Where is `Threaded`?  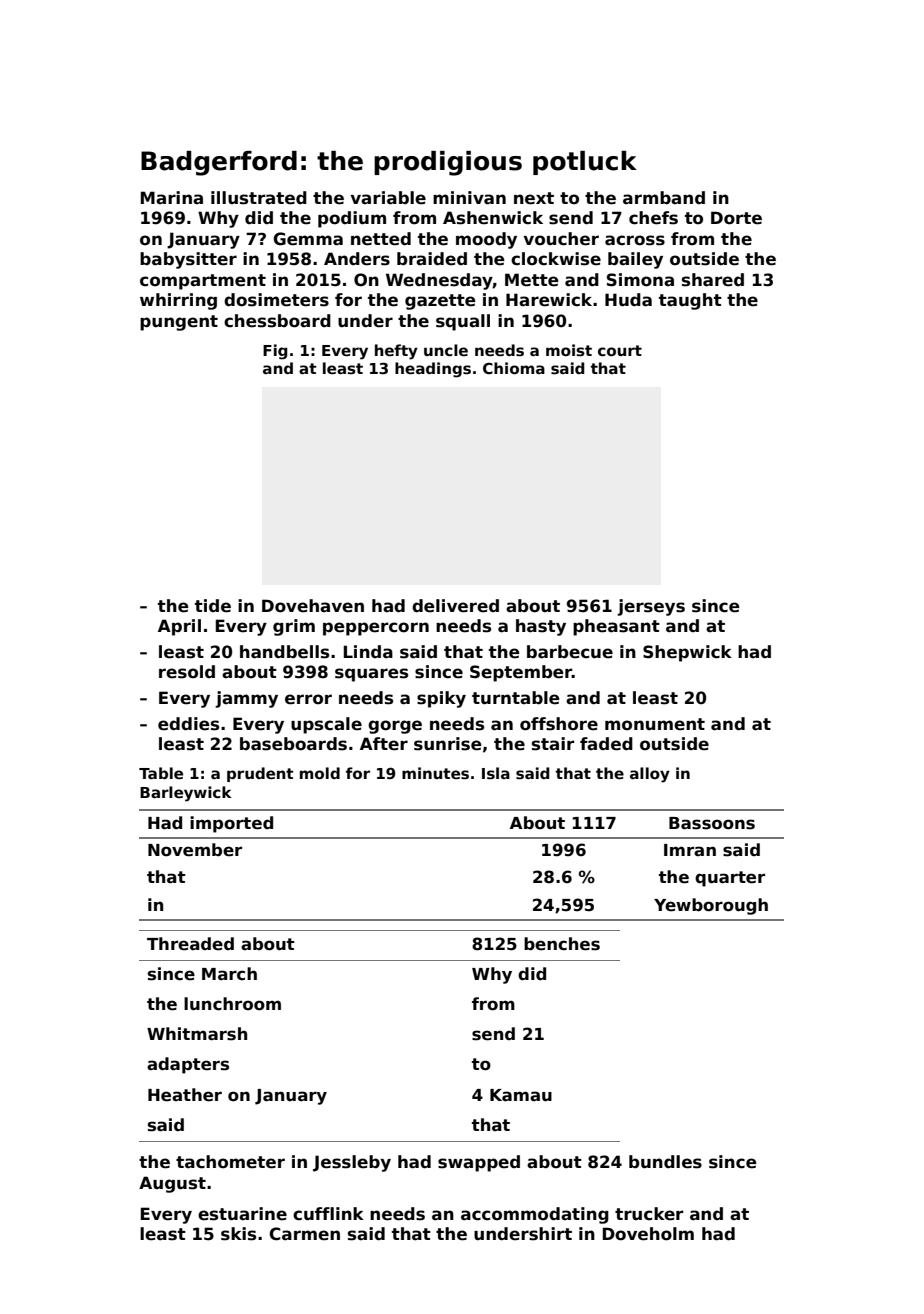
Threaded is located at coordinates (190, 944).
